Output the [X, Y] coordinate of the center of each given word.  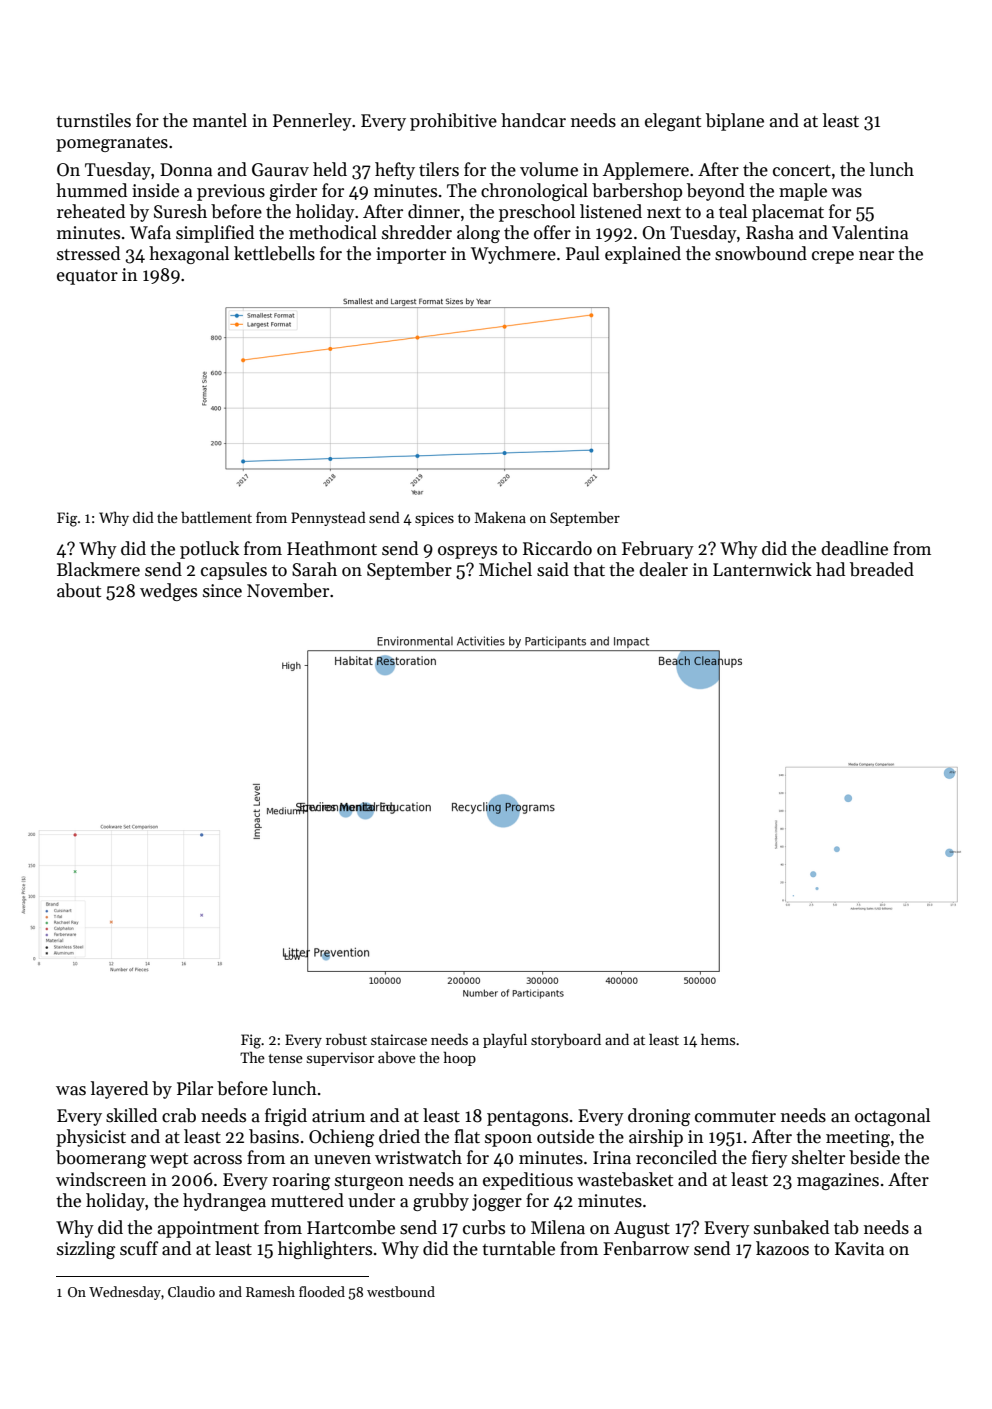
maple [803, 192]
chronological [534, 192]
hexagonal [189, 255]
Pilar [195, 1088]
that [589, 569]
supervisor [340, 1059]
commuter [735, 1117]
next [664, 213]
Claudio [191, 1291]
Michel [505, 569]
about [79, 590]
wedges [168, 592]
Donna [186, 170]
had [830, 569]
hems [718, 1039]
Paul [583, 253]
